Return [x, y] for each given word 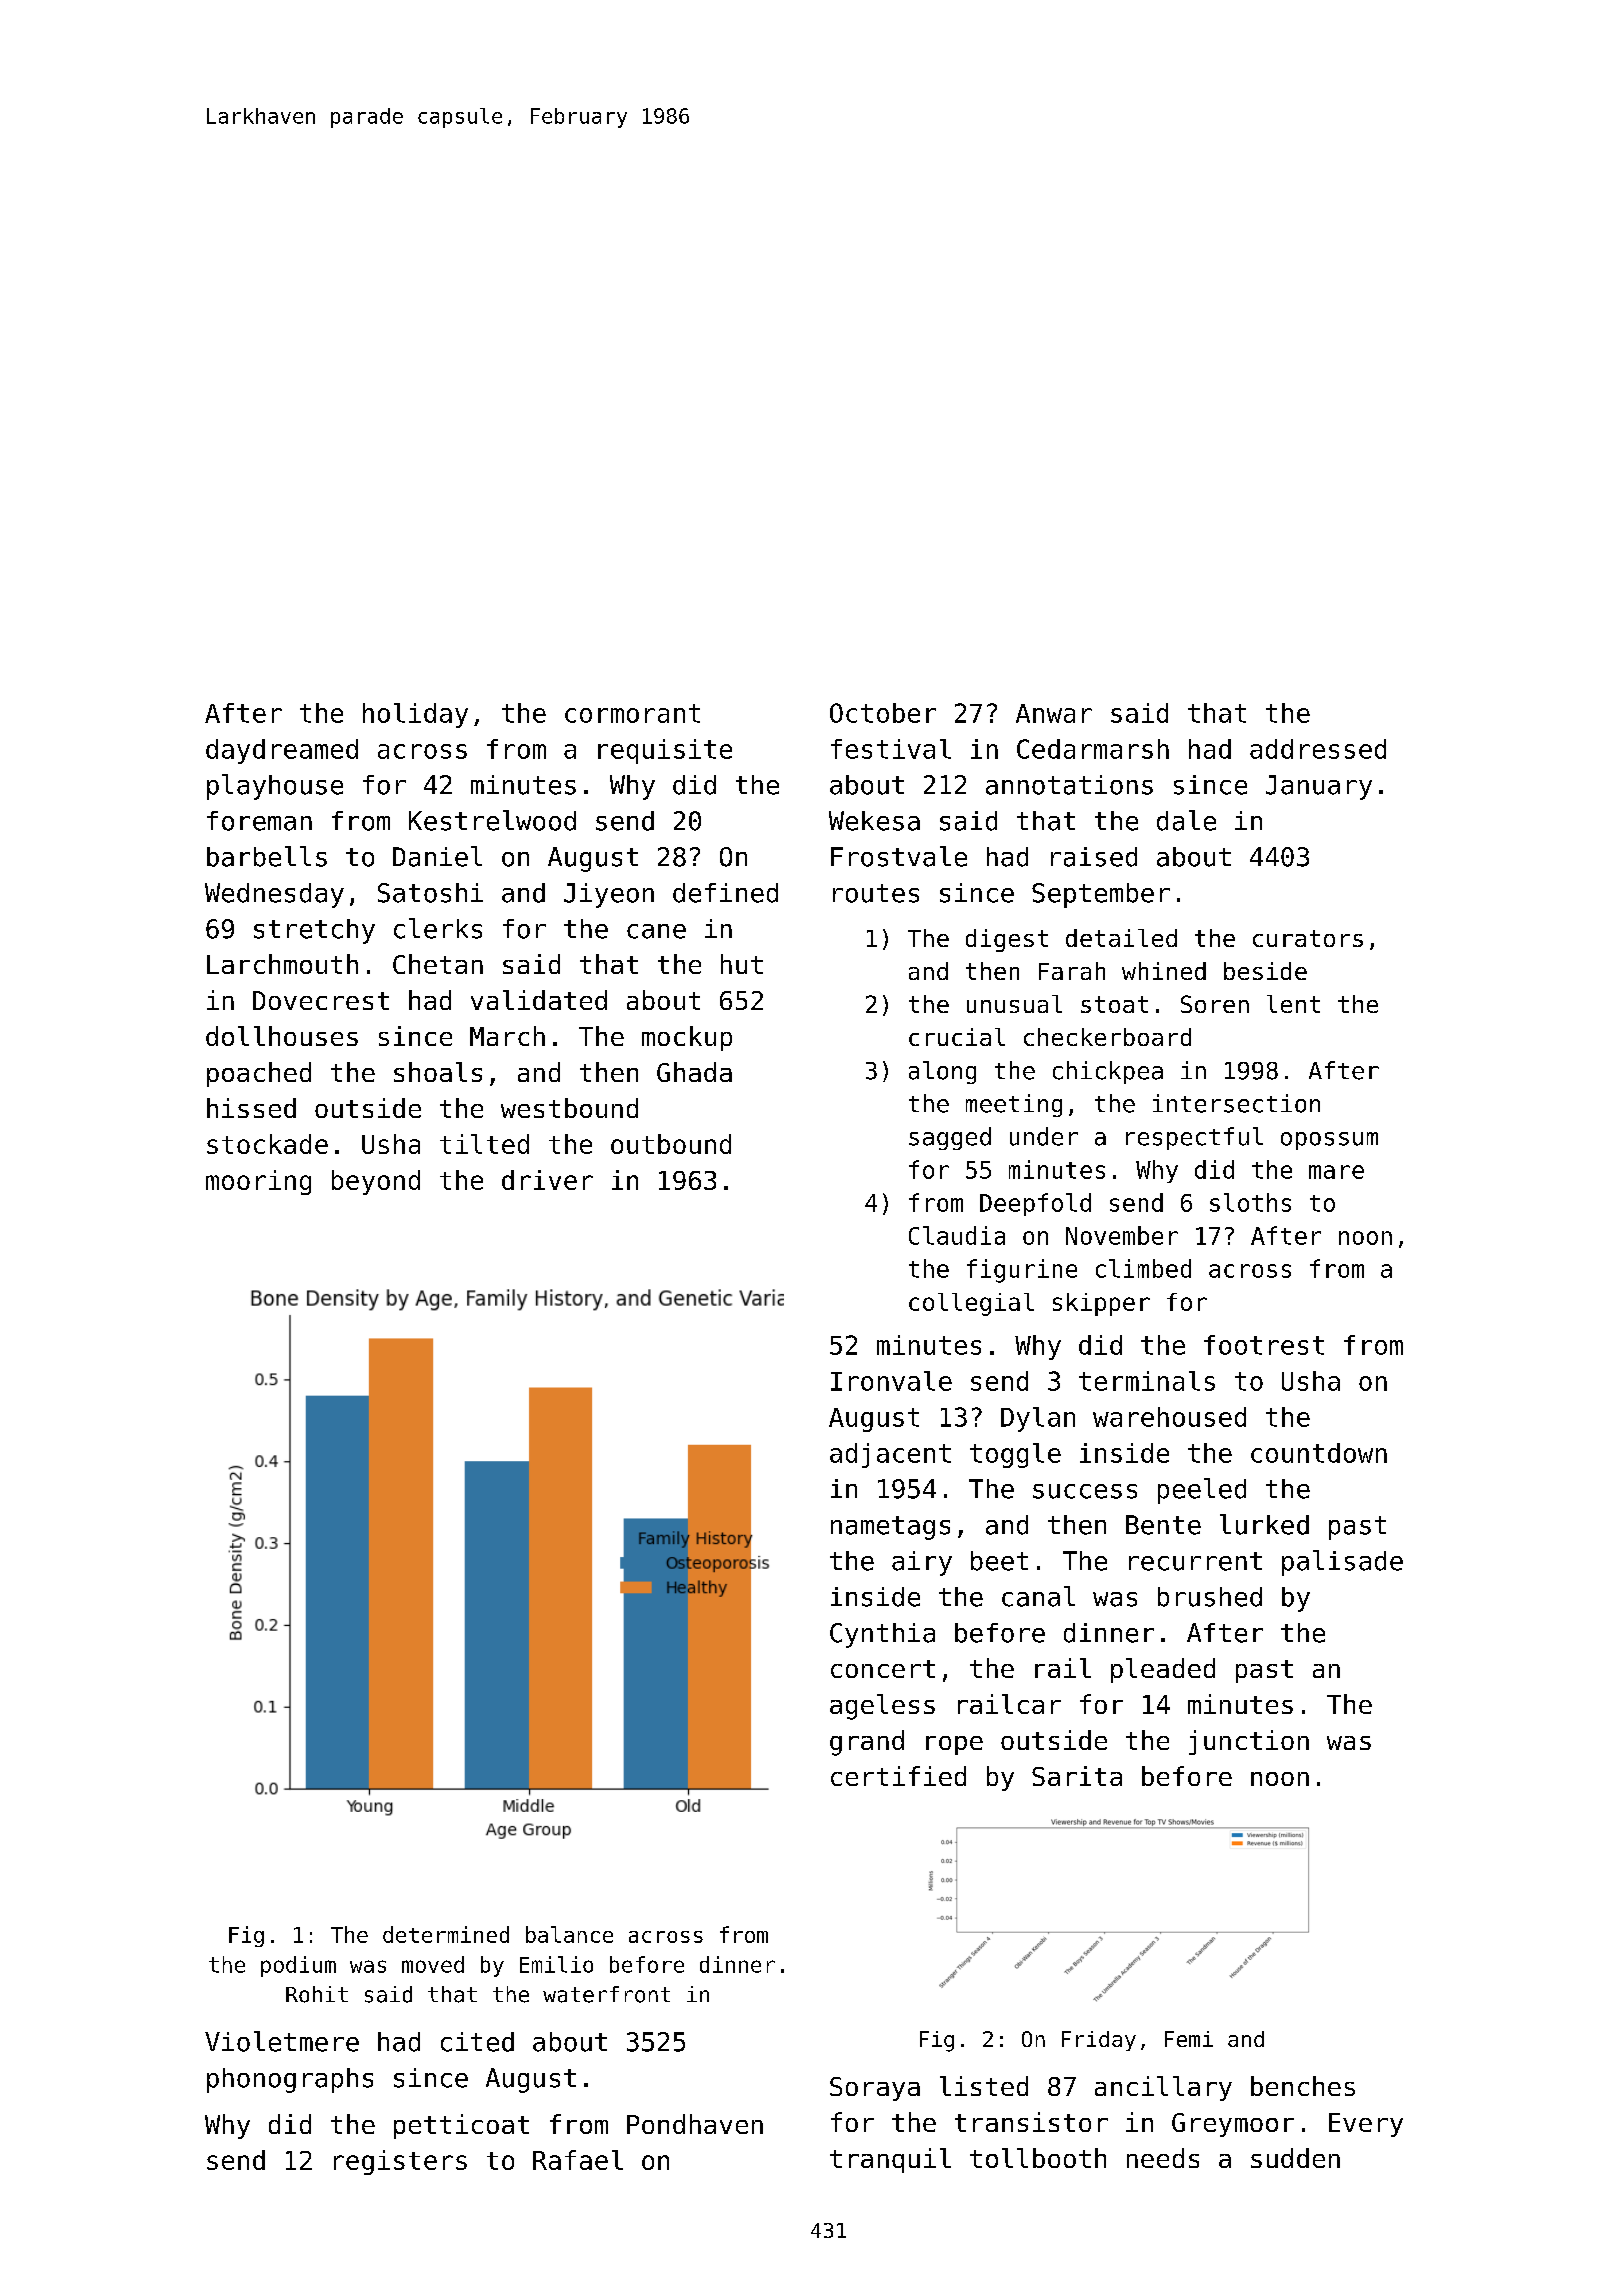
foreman [259, 821]
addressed [1318, 749]
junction [1249, 1742]
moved [433, 1964]
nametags [890, 1528]
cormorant [632, 713]
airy [922, 1563]
